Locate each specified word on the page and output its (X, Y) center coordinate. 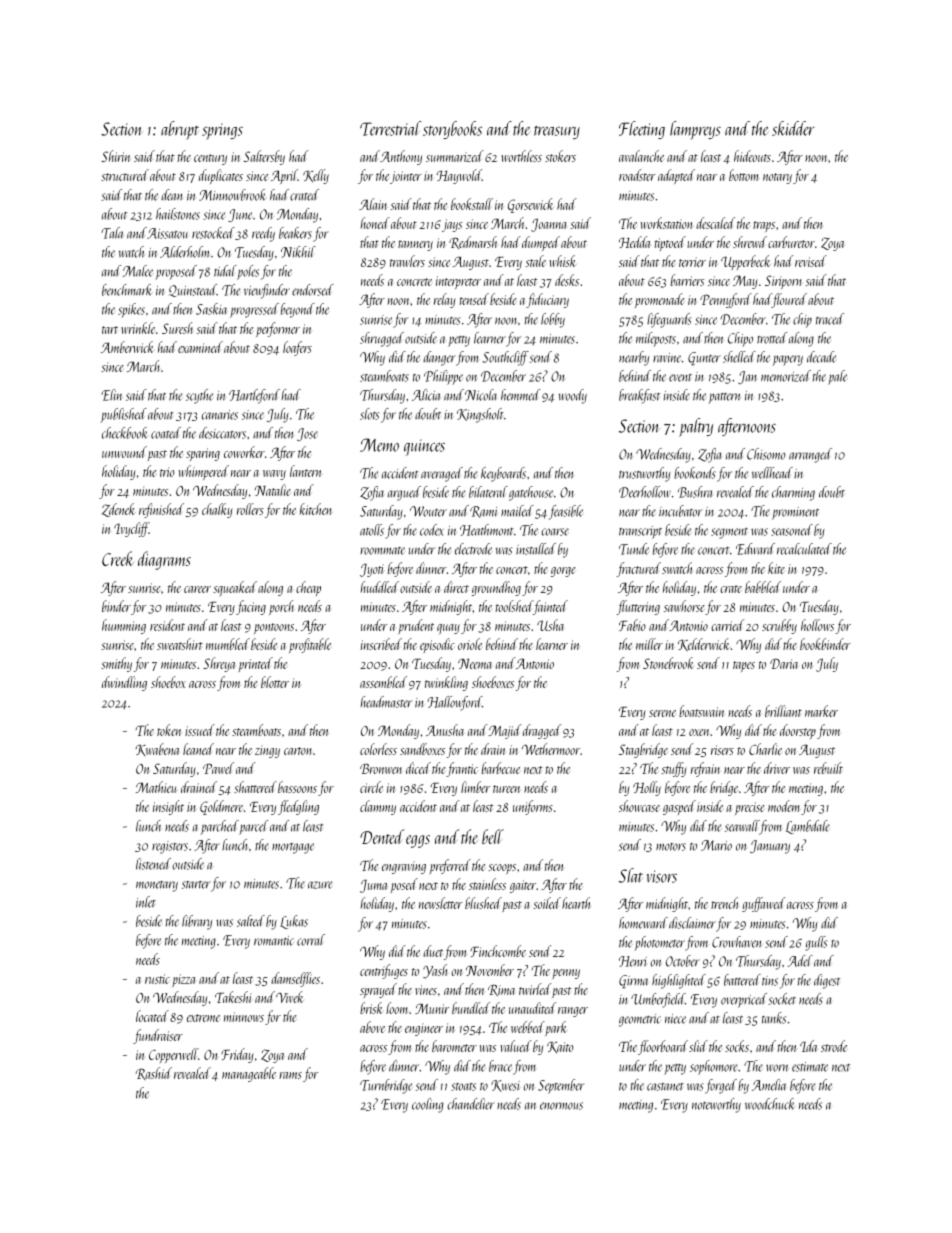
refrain (705, 769)
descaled (715, 223)
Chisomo (766, 454)
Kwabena (157, 749)
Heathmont (487, 530)
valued (515, 1046)
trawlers (407, 261)
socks (737, 1046)
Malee (137, 271)
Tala (112, 233)
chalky (217, 510)
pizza (183, 980)
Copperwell (173, 1055)
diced (418, 768)
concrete (414, 282)
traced (830, 319)
